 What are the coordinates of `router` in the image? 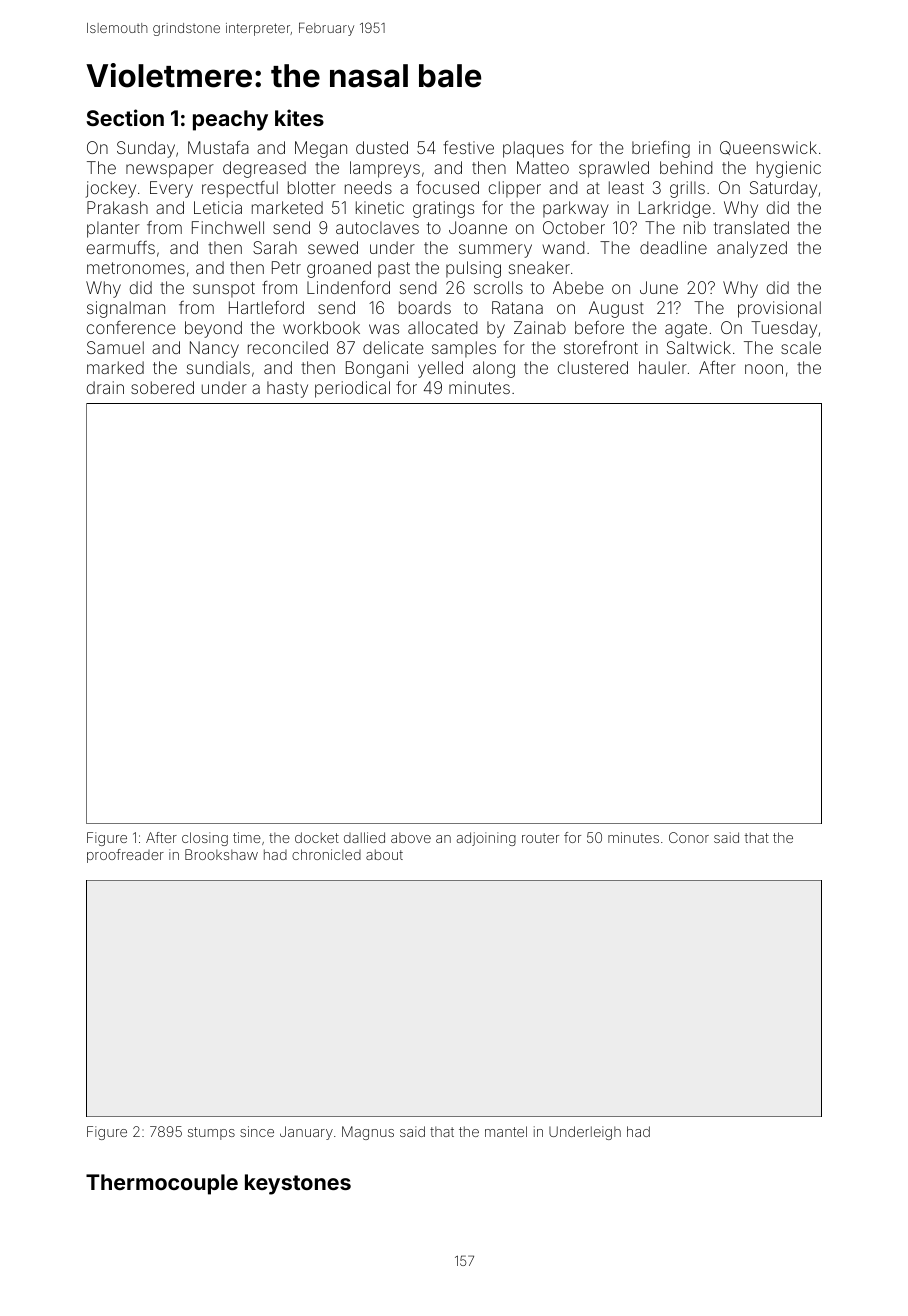 It's located at (540, 838).
